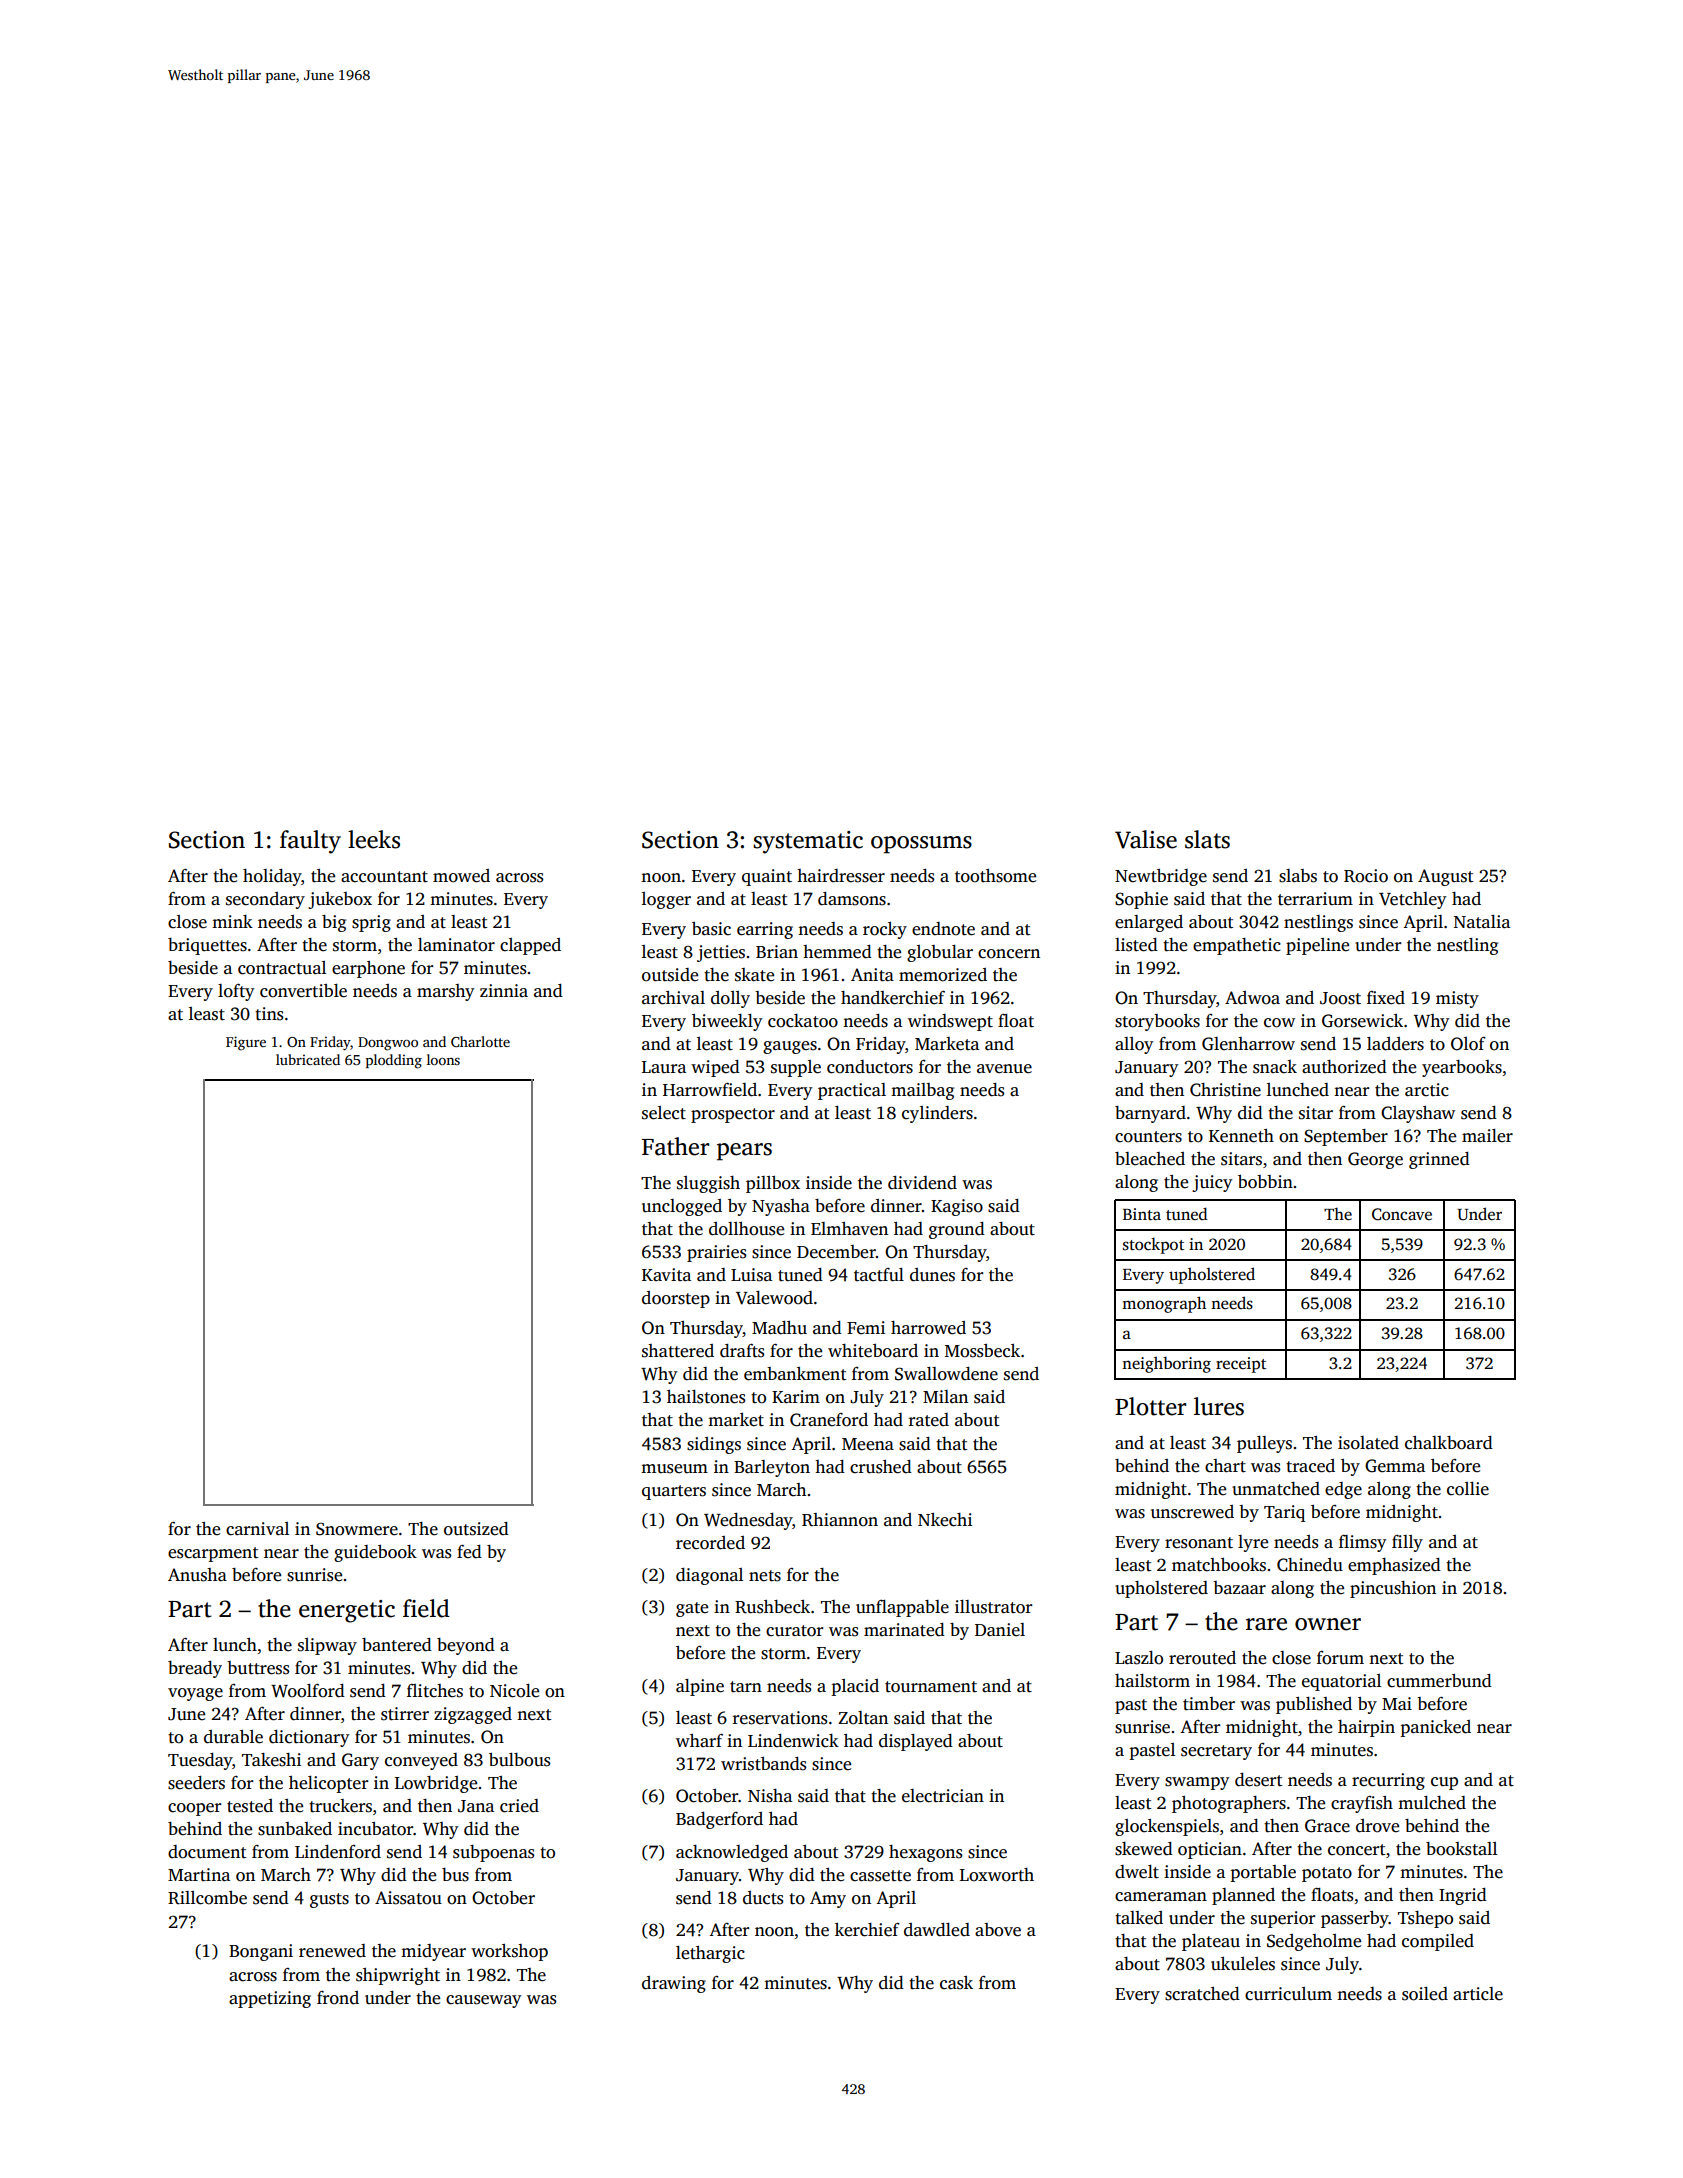 Image resolution: width=1683 pixels, height=2178 pixels. I want to click on zigzagged, so click(473, 1715).
